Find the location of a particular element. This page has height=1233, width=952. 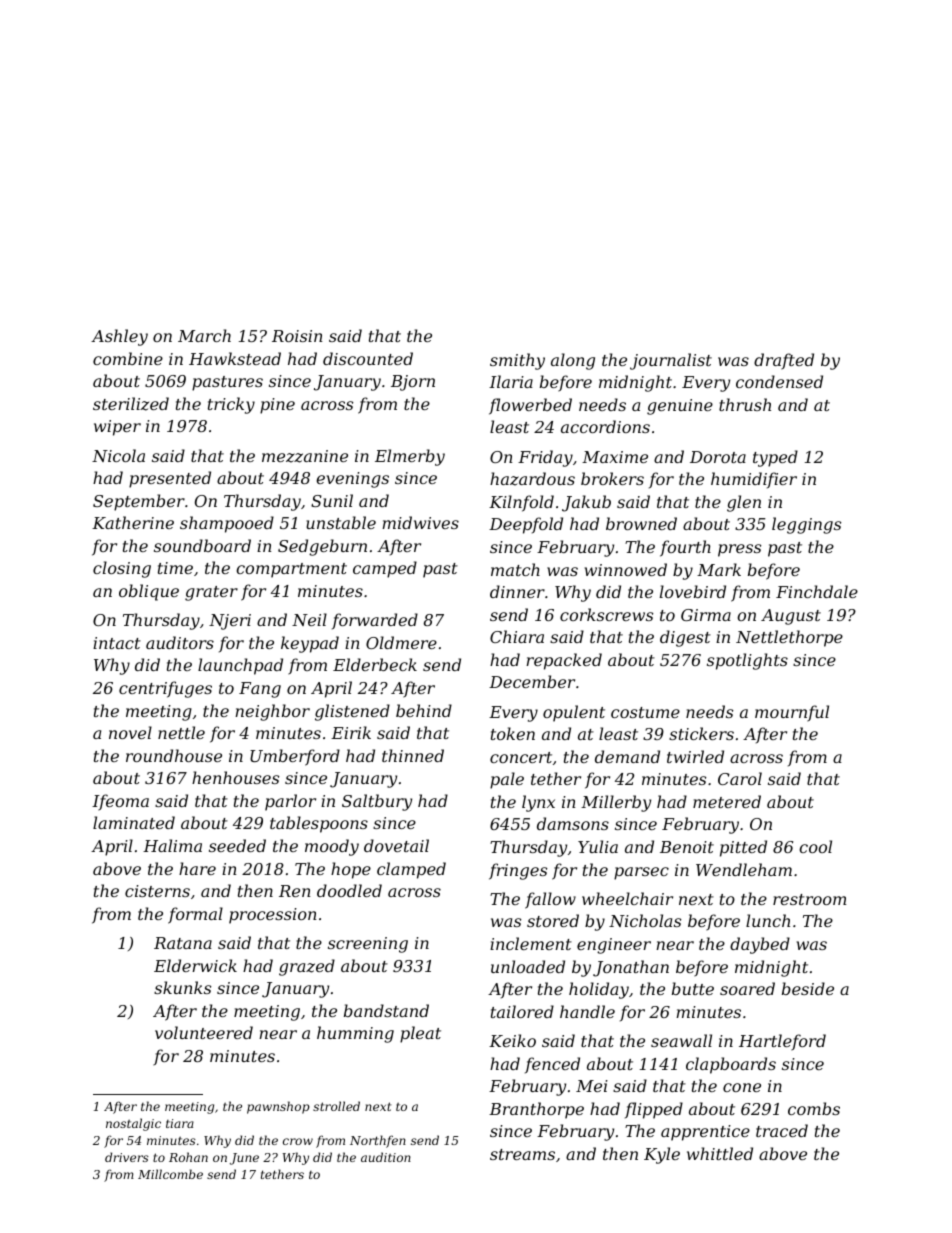

closing is located at coordinates (122, 569).
